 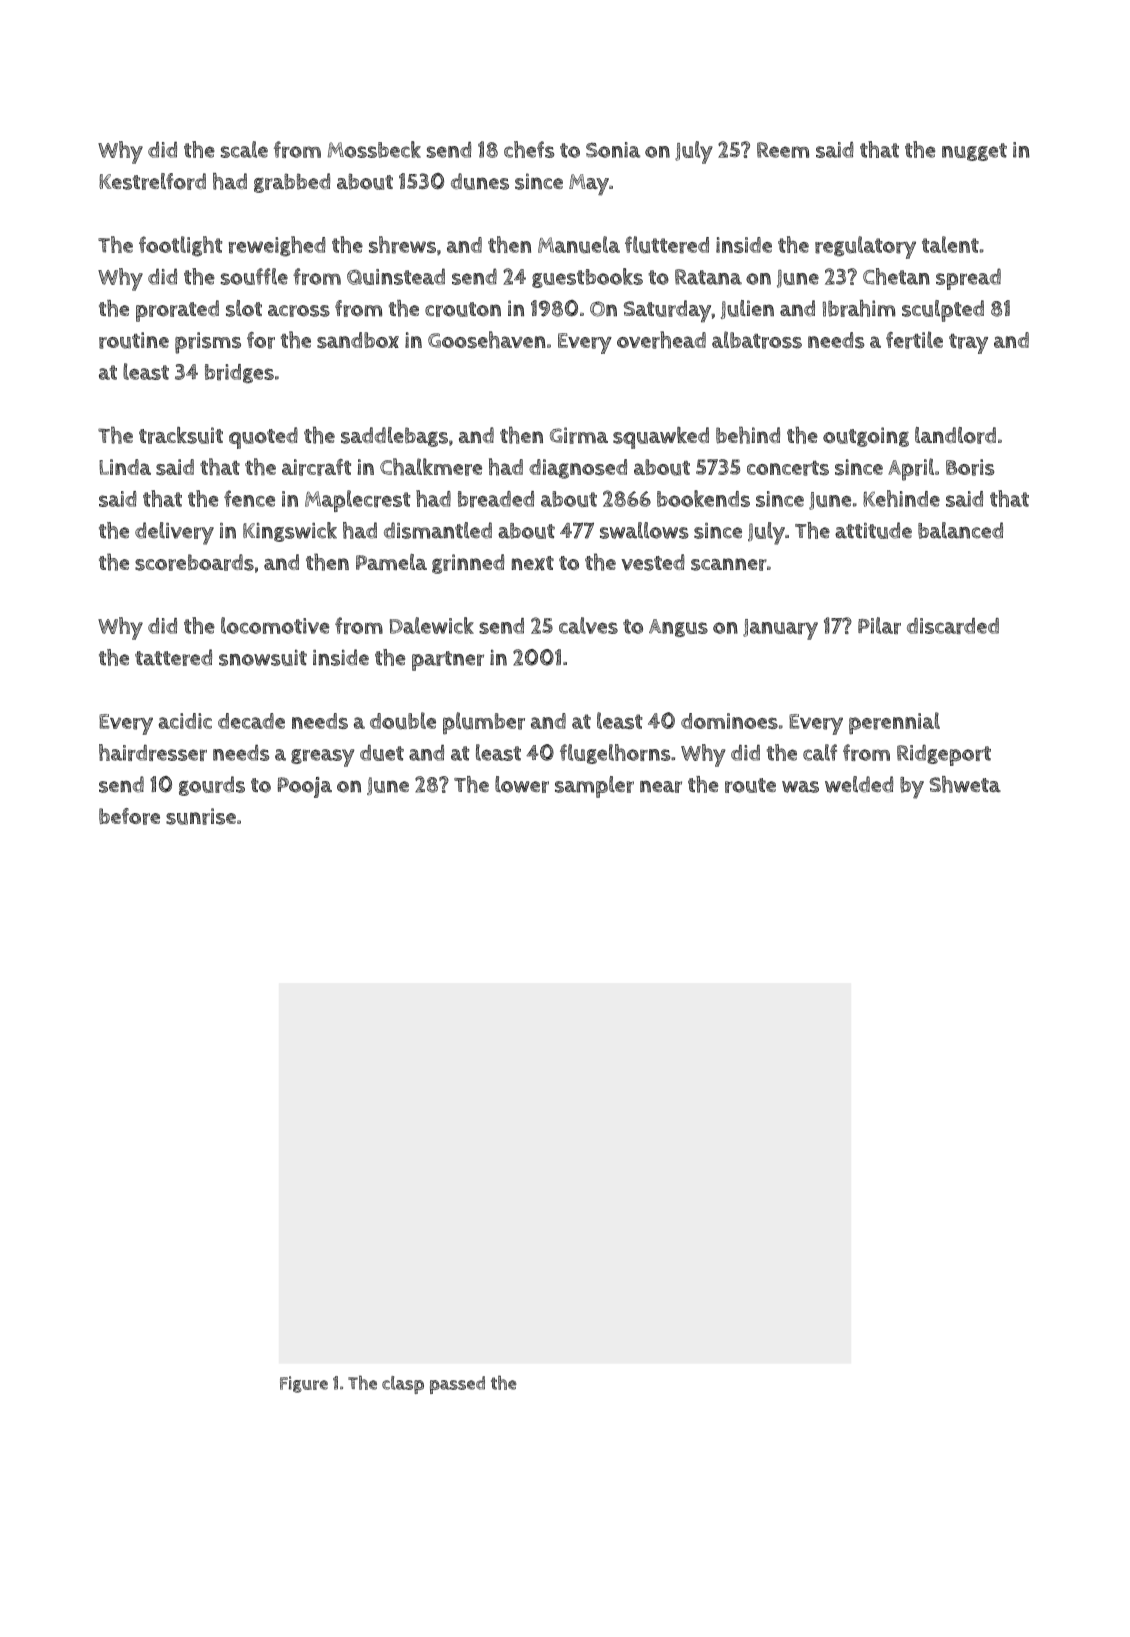 What do you see at coordinates (661, 787) in the document?
I see `near` at bounding box center [661, 787].
